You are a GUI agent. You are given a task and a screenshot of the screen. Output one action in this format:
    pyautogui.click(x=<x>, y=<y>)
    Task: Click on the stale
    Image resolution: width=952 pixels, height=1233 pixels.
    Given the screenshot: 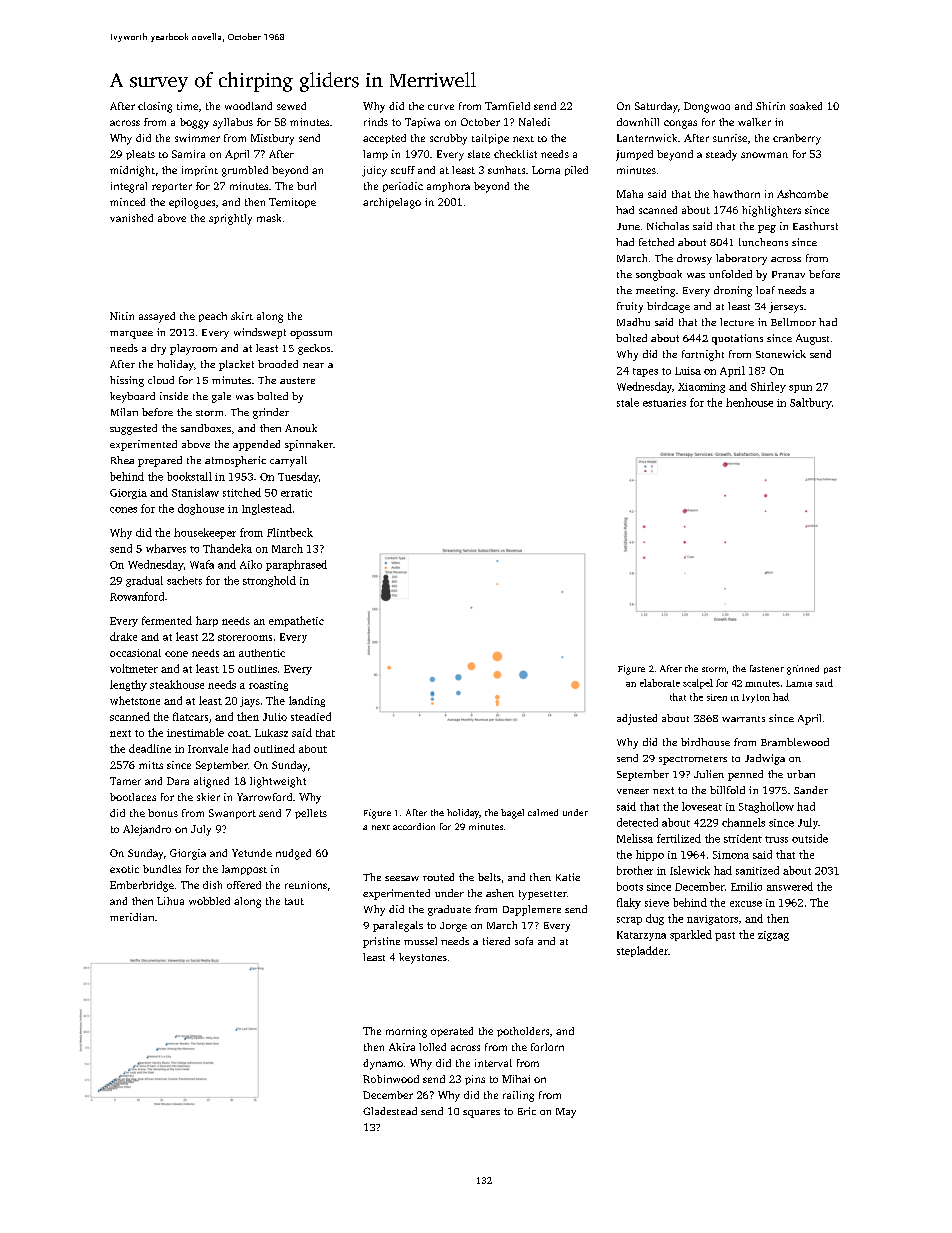 What is the action you would take?
    pyautogui.click(x=628, y=402)
